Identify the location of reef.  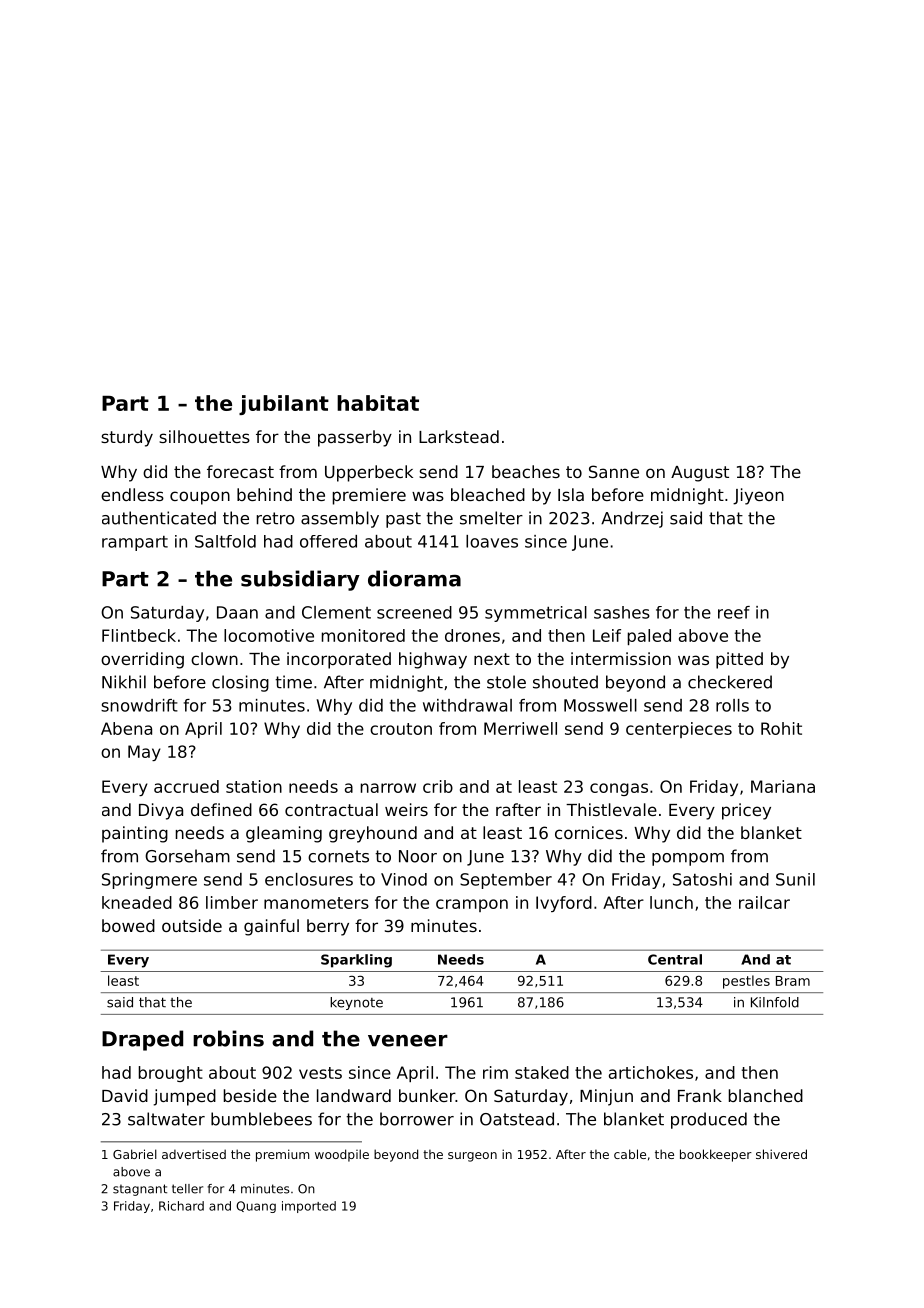
(734, 612).
